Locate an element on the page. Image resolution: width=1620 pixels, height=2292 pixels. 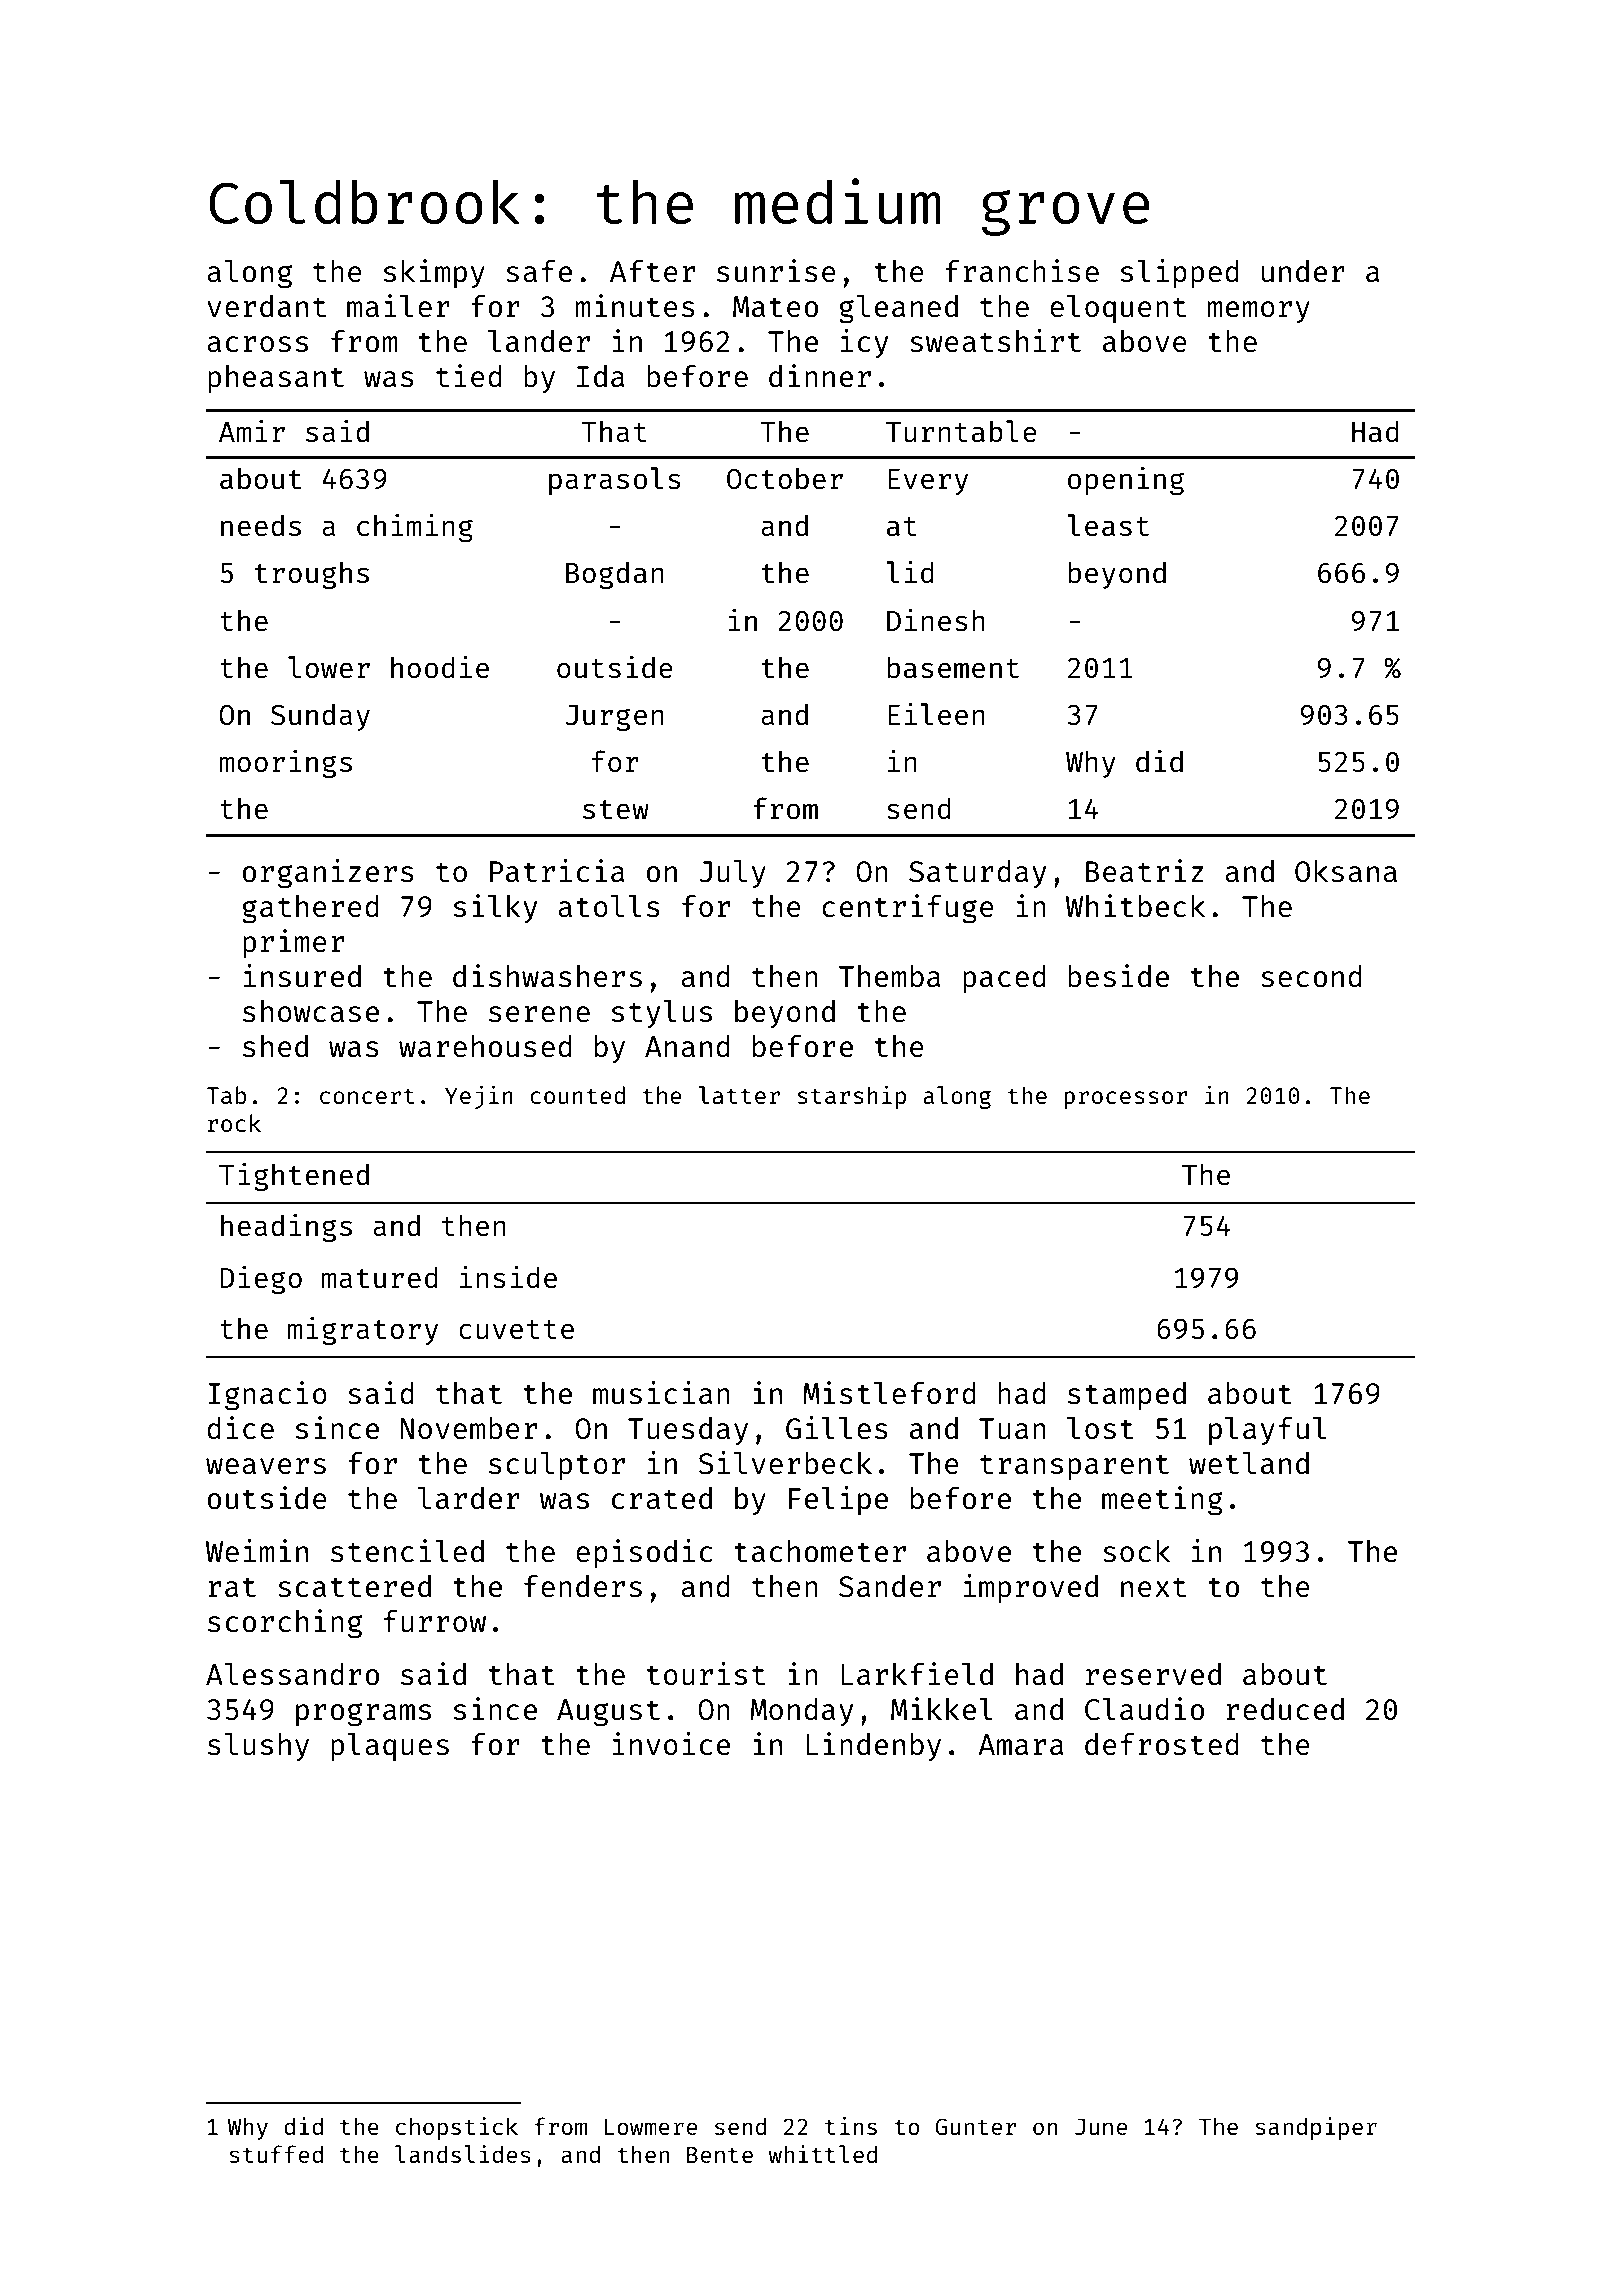
Yejin is located at coordinates (479, 1097).
